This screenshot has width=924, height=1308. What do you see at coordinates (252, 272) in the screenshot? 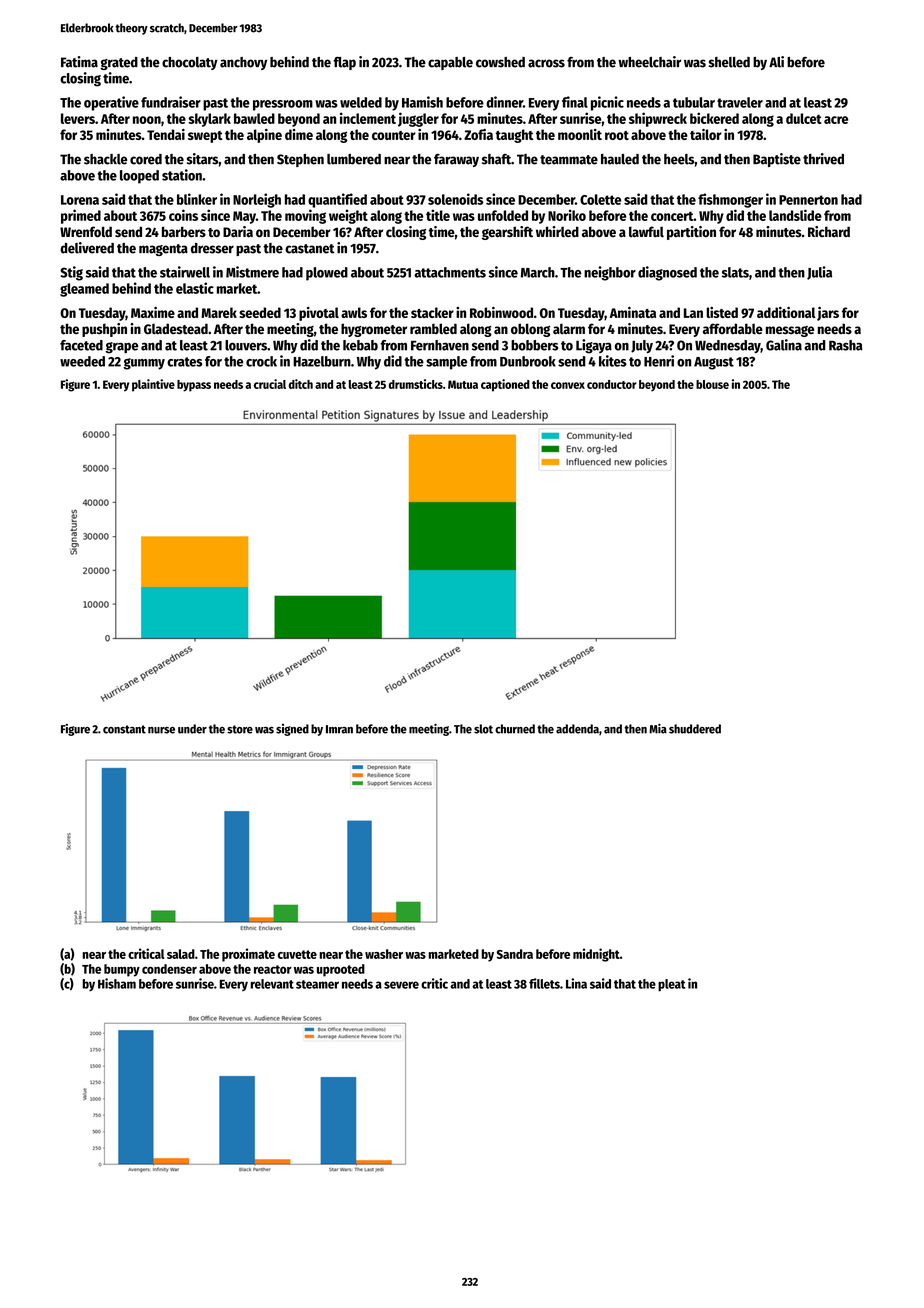
I see `Mistmere` at bounding box center [252, 272].
